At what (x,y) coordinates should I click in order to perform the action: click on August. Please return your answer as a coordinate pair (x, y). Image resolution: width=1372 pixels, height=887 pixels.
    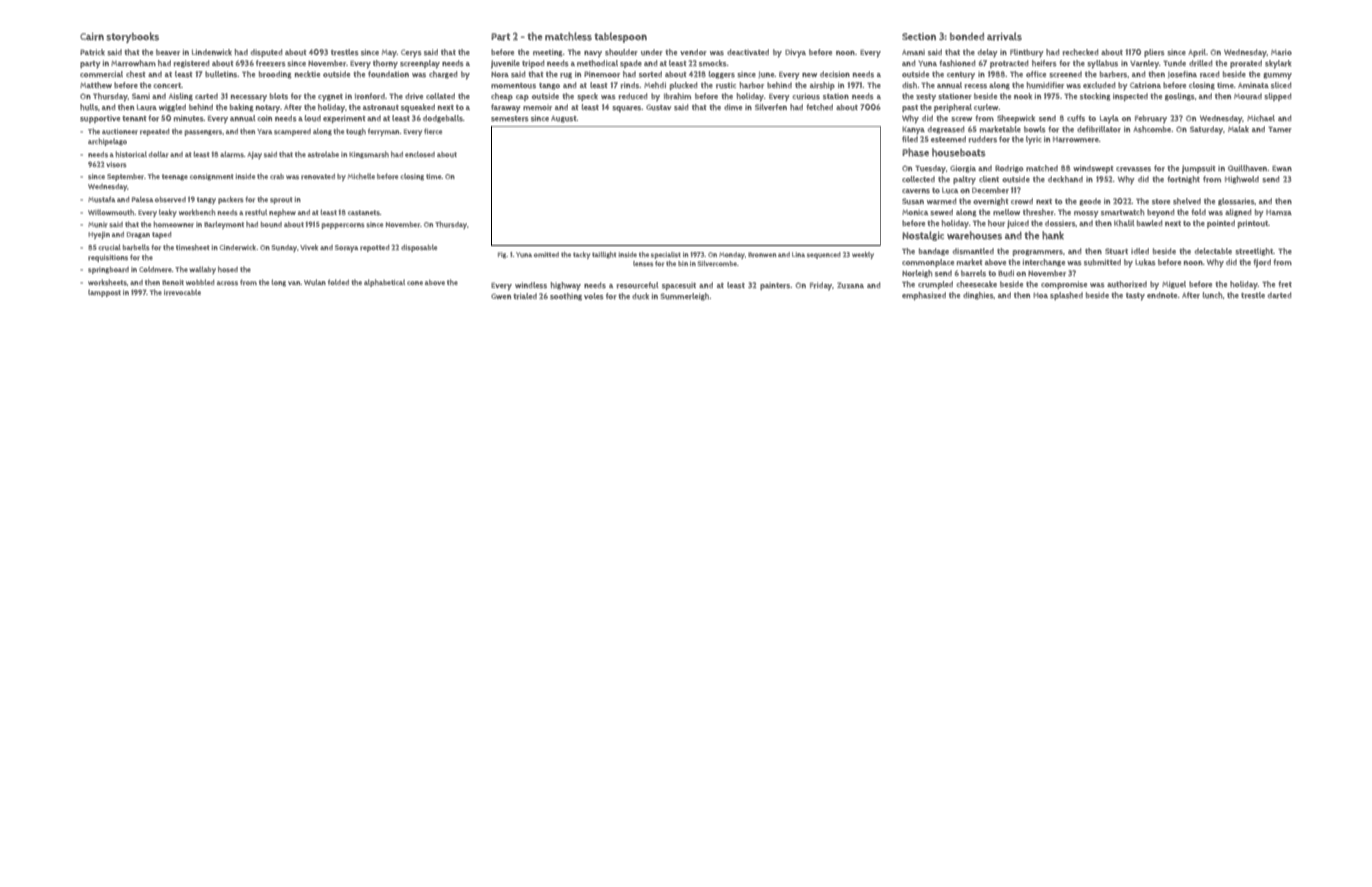
    Looking at the image, I should click on (564, 119).
